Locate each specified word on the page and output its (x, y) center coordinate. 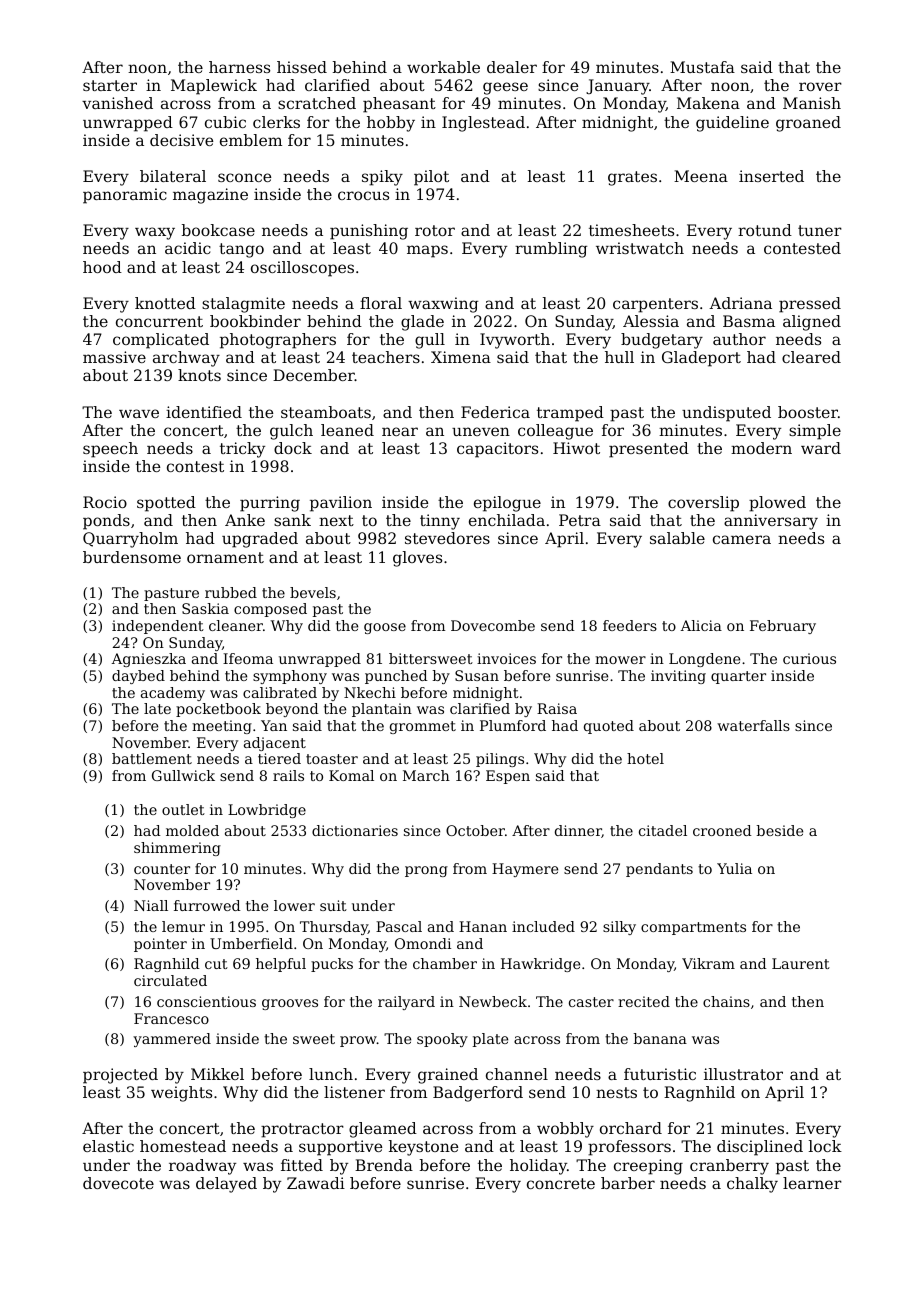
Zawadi (316, 1183)
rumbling (551, 250)
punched (396, 677)
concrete (561, 1183)
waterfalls (753, 725)
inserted (771, 176)
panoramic (125, 196)
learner (812, 1183)
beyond (292, 710)
